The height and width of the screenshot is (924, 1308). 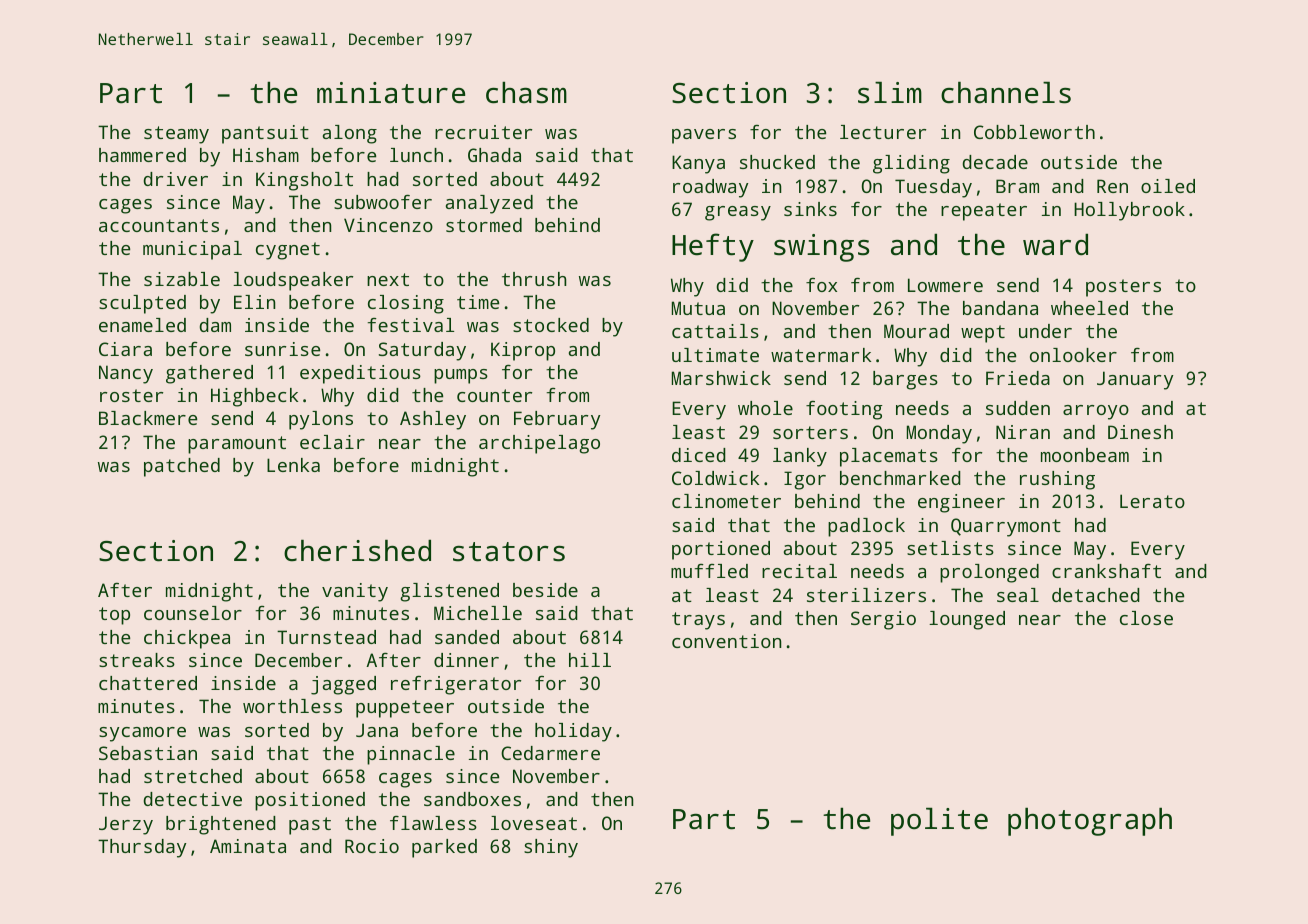 What do you see at coordinates (444, 848) in the screenshot?
I see `parked` at bounding box center [444, 848].
